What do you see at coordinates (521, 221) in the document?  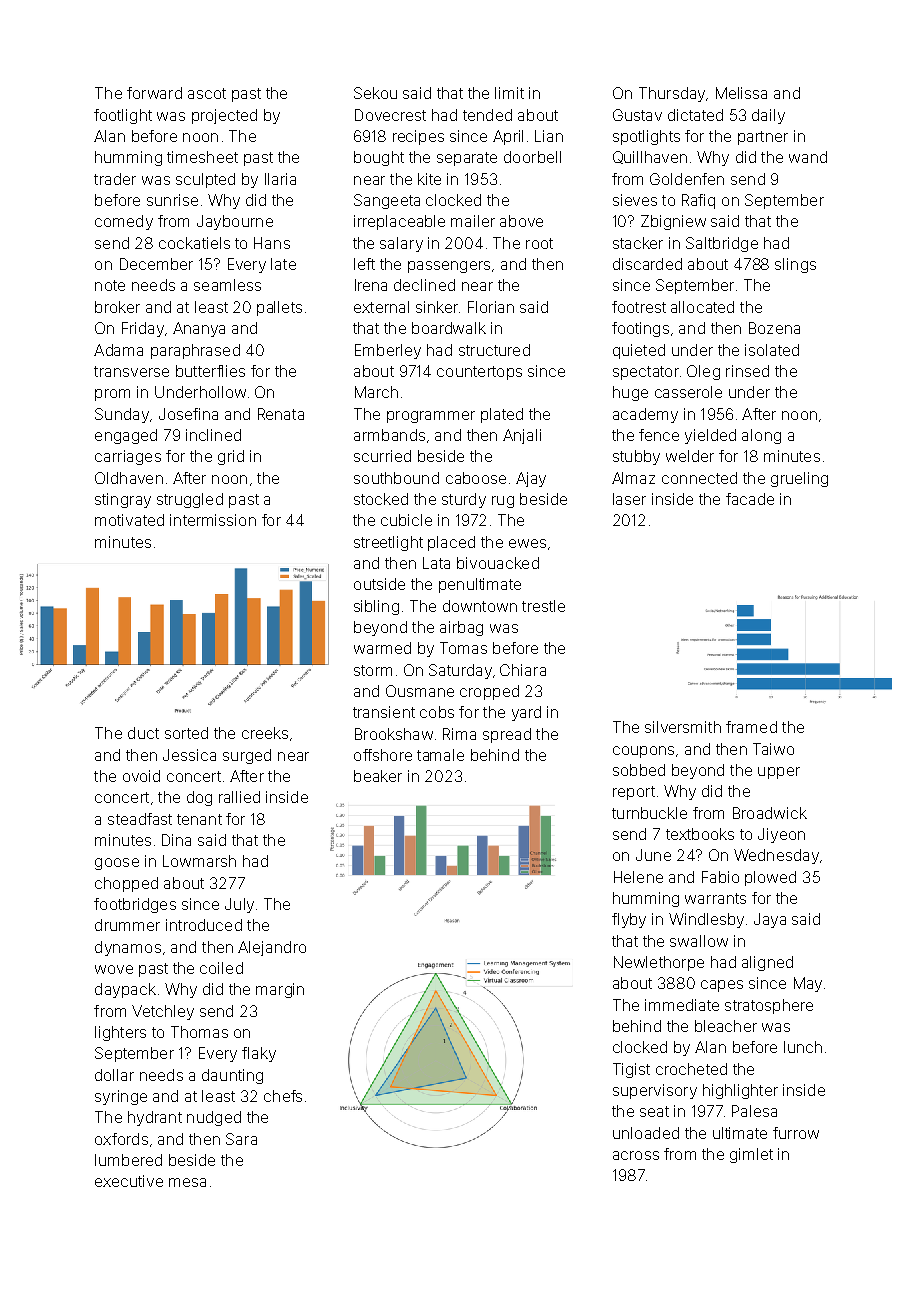 I see `above` at bounding box center [521, 221].
